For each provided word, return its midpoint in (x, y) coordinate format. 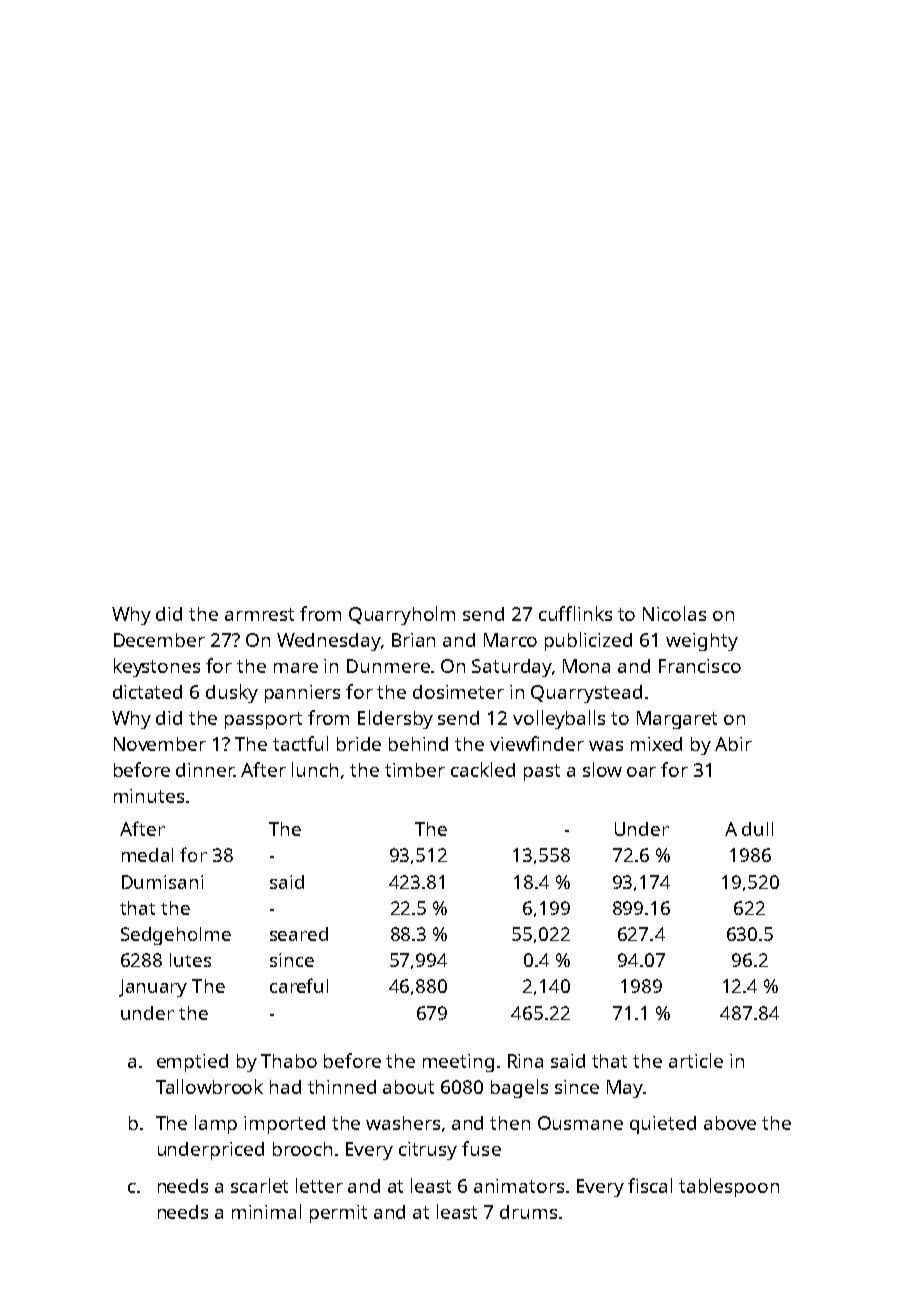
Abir (733, 744)
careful (299, 985)
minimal (266, 1211)
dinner (205, 770)
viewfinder (537, 743)
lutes (190, 960)
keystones (157, 667)
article (696, 1060)
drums (528, 1212)
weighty (702, 642)
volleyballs (559, 719)
